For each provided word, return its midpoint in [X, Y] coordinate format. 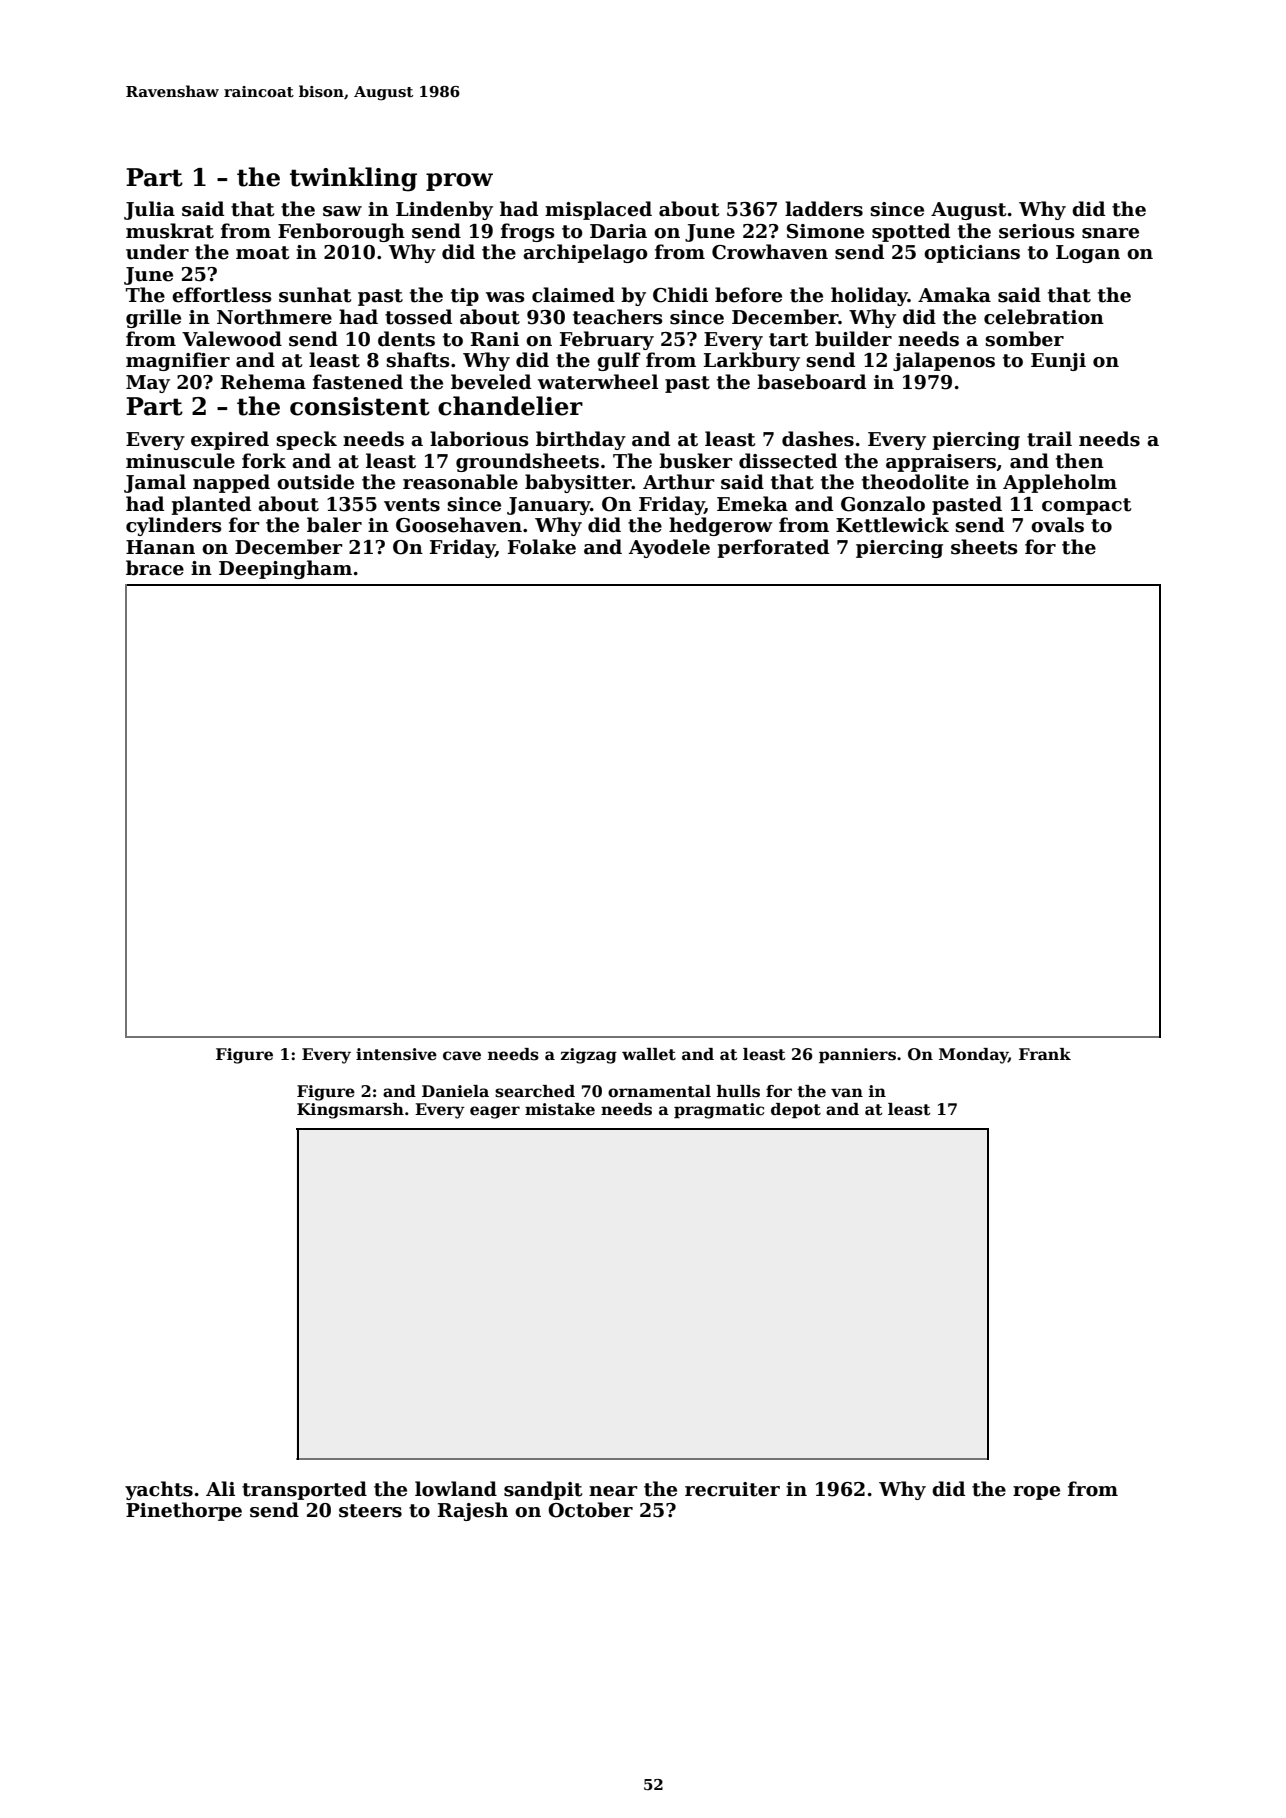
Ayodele [669, 548]
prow [459, 182]
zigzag [589, 1056]
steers [370, 1511]
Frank [1045, 1054]
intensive [396, 1054]
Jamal [155, 483]
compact [1086, 506]
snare [1110, 233]
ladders [824, 209]
